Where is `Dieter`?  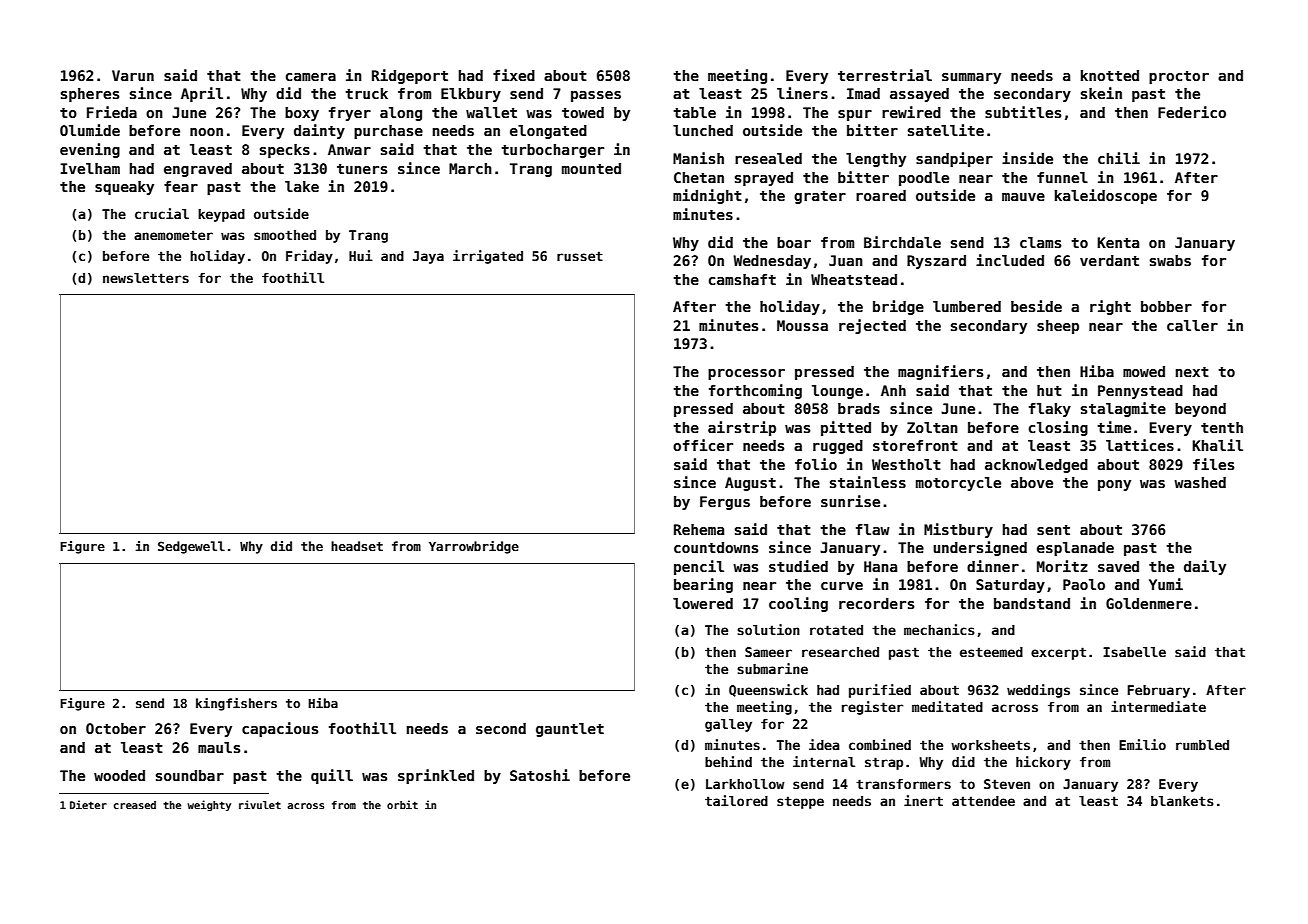 Dieter is located at coordinates (88, 804).
